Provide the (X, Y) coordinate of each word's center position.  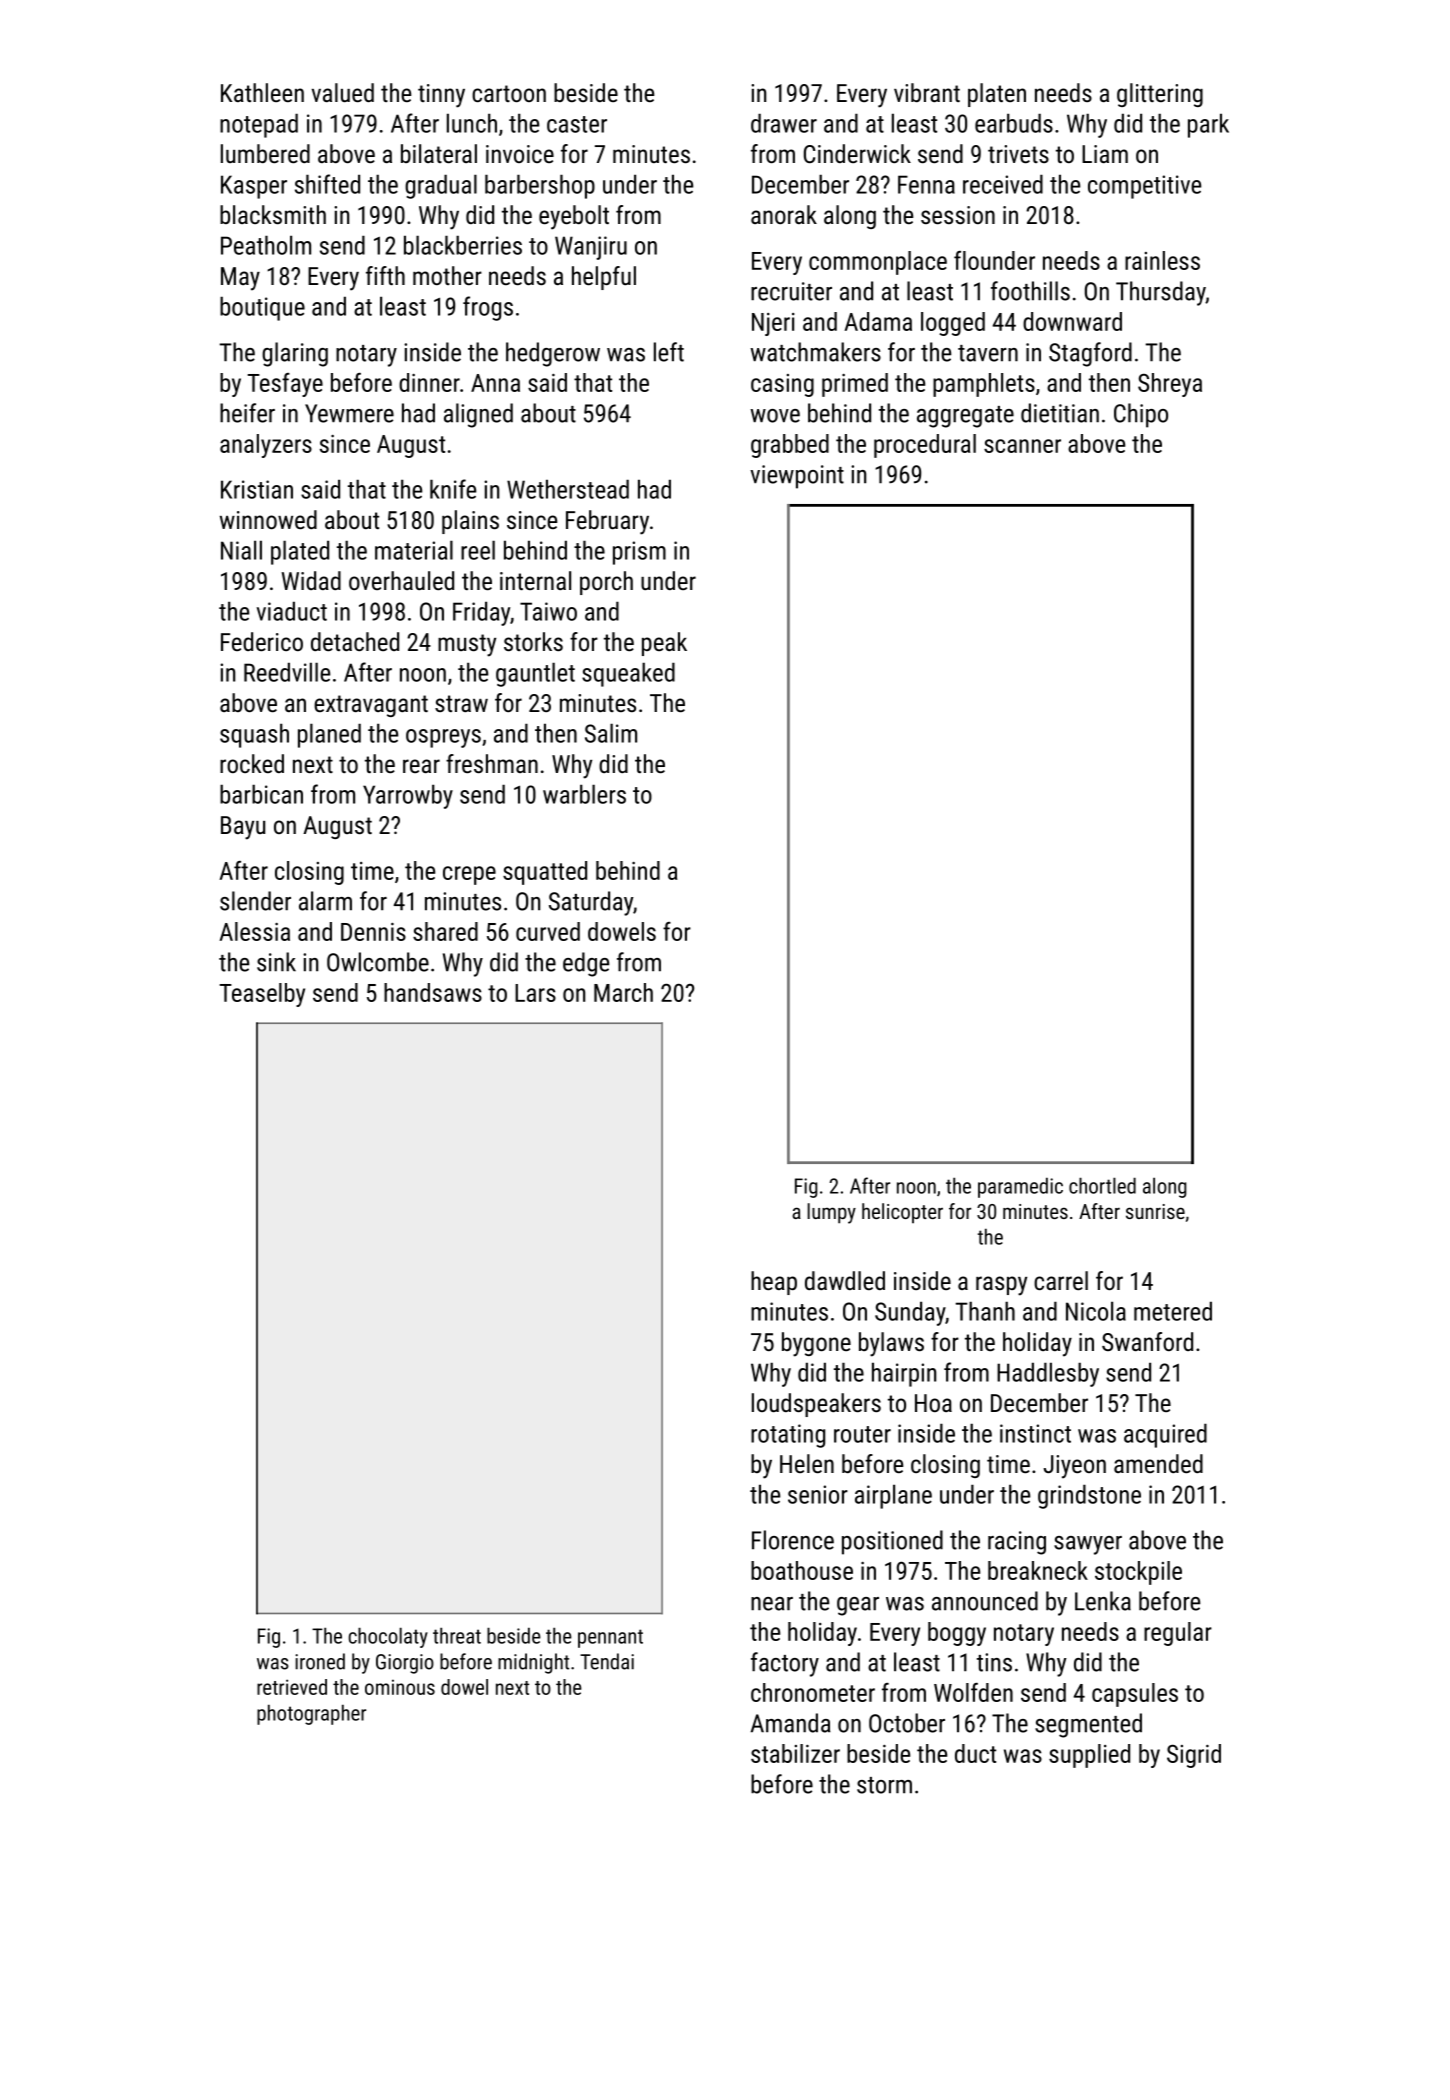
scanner (1022, 446)
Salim (611, 733)
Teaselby (262, 995)
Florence (793, 1540)
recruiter (791, 291)
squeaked (628, 674)
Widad (311, 580)
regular (1178, 1634)
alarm (325, 901)
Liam (1105, 154)
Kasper (254, 187)
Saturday (591, 903)
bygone (816, 1344)
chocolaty (388, 1637)
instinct (1035, 1433)
